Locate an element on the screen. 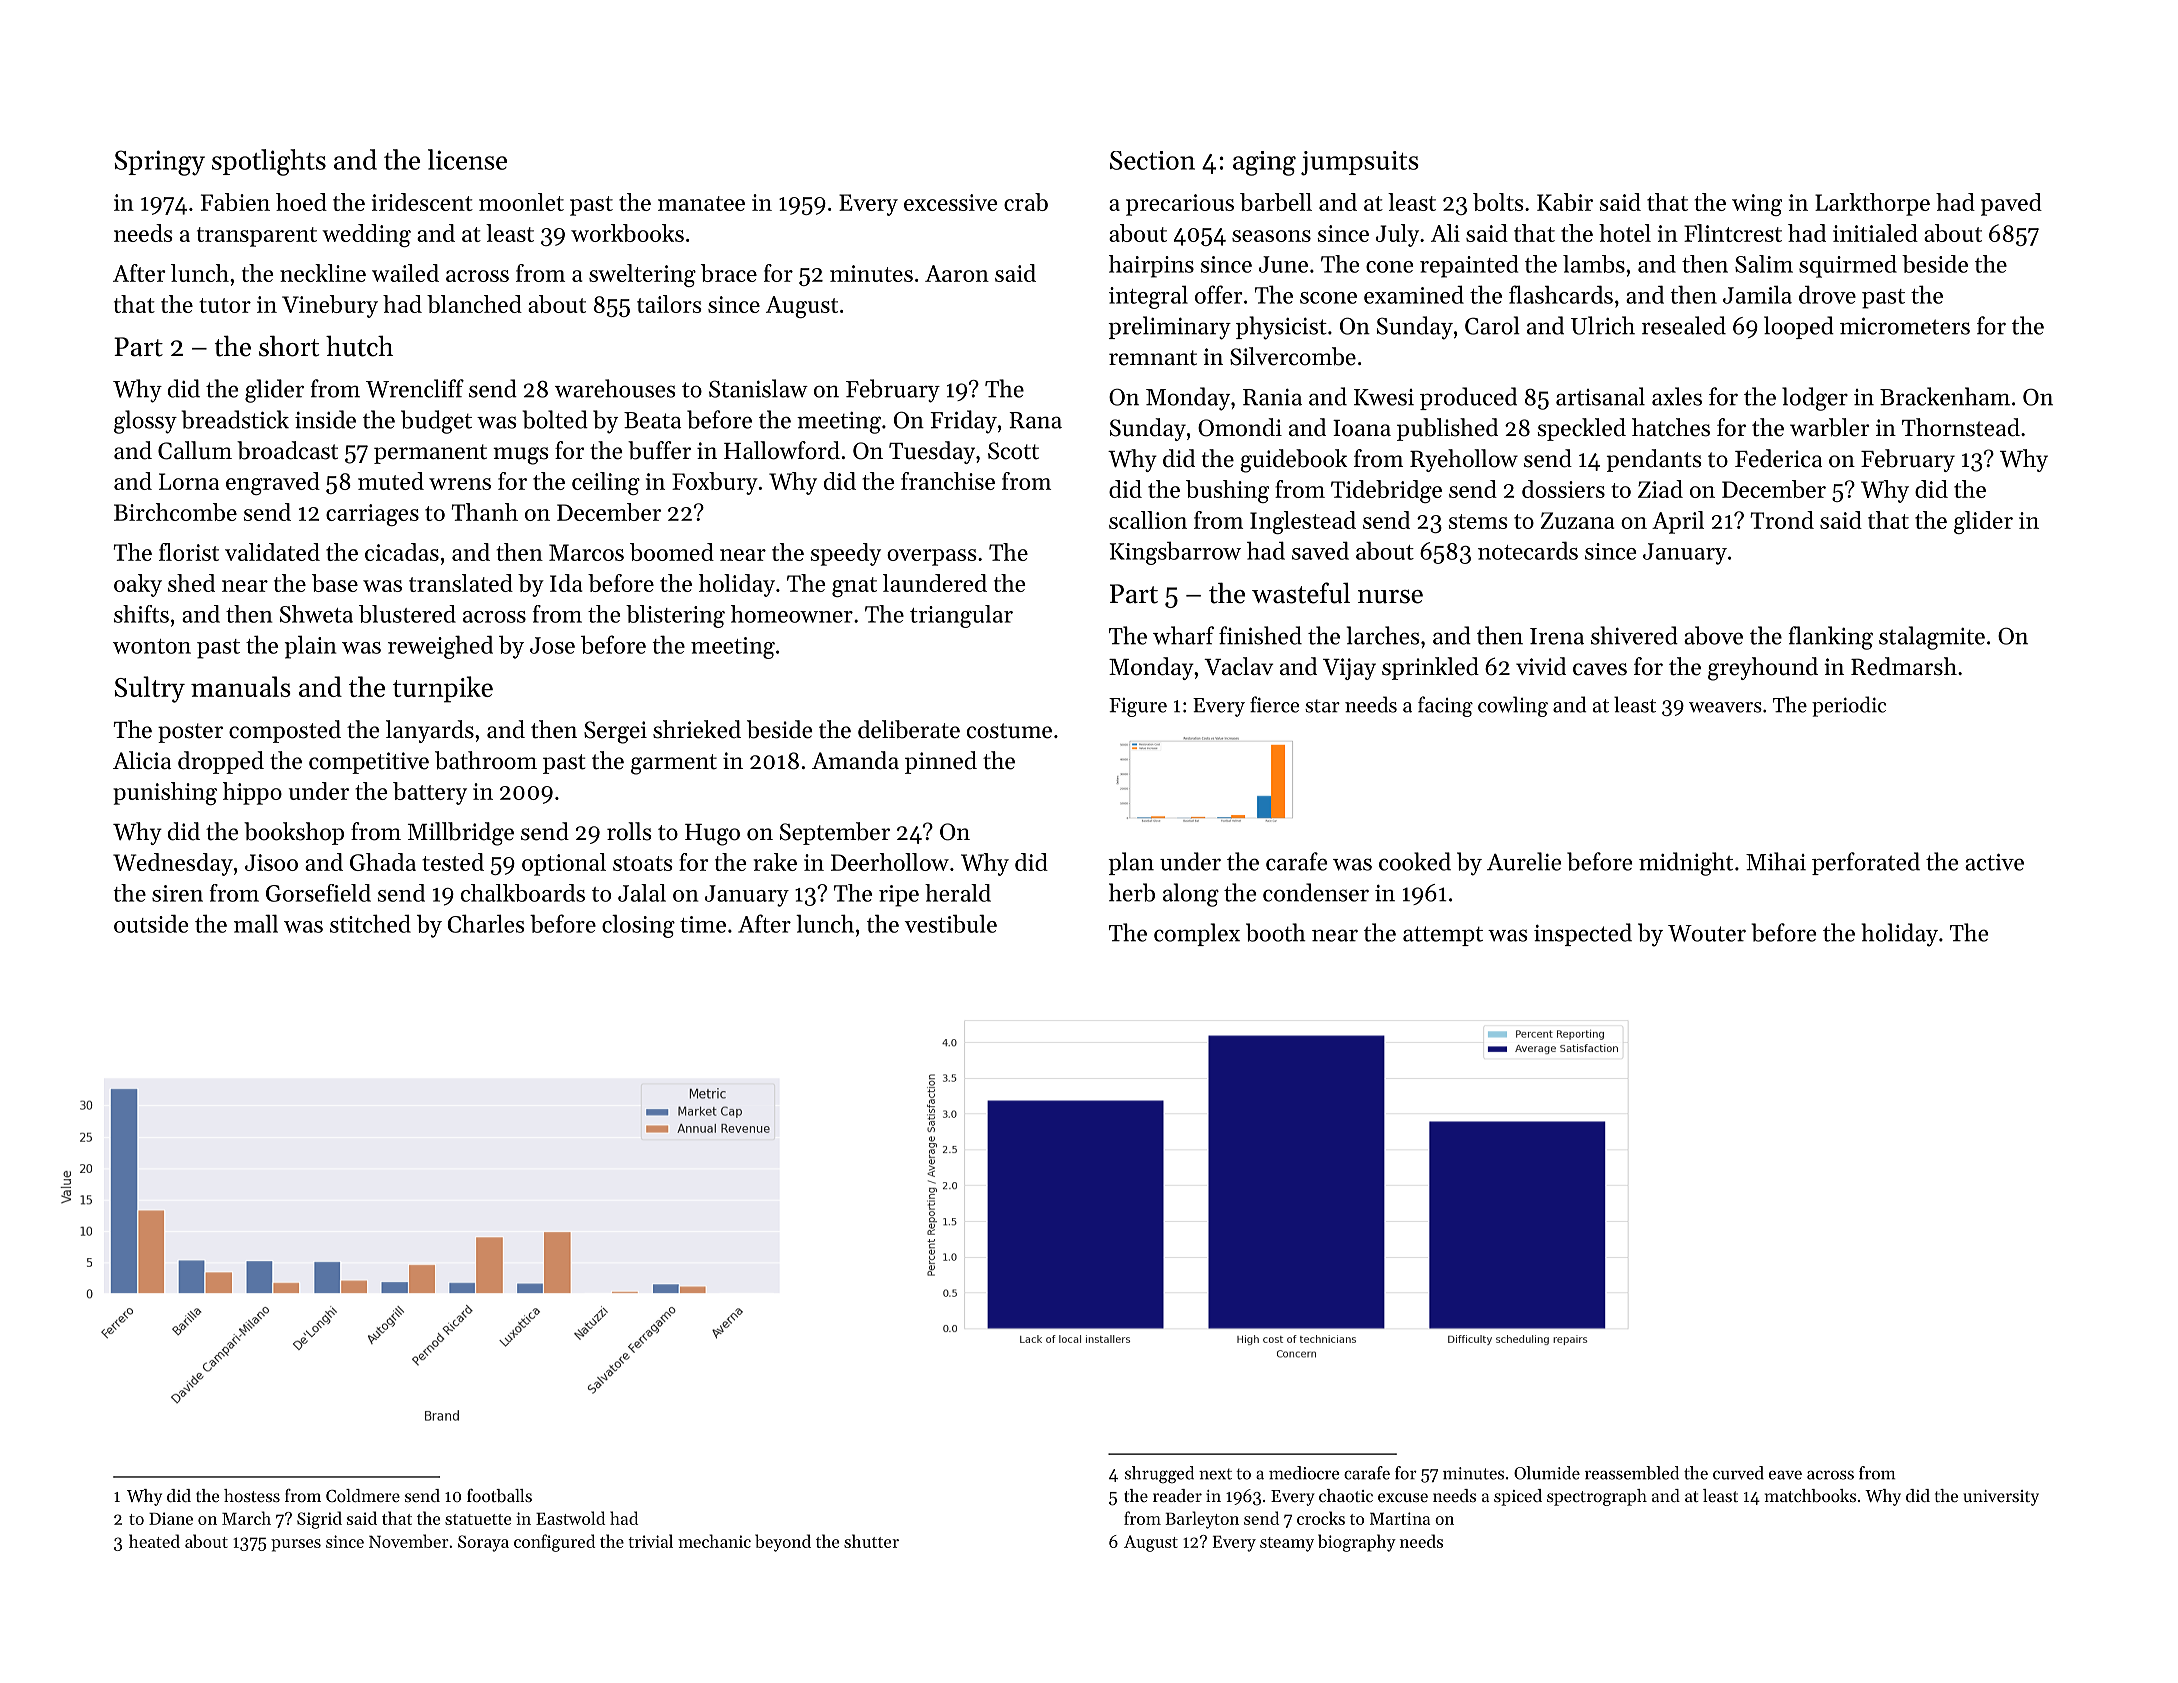 The width and height of the screenshot is (2178, 1683). matchbooks is located at coordinates (1810, 1495).
